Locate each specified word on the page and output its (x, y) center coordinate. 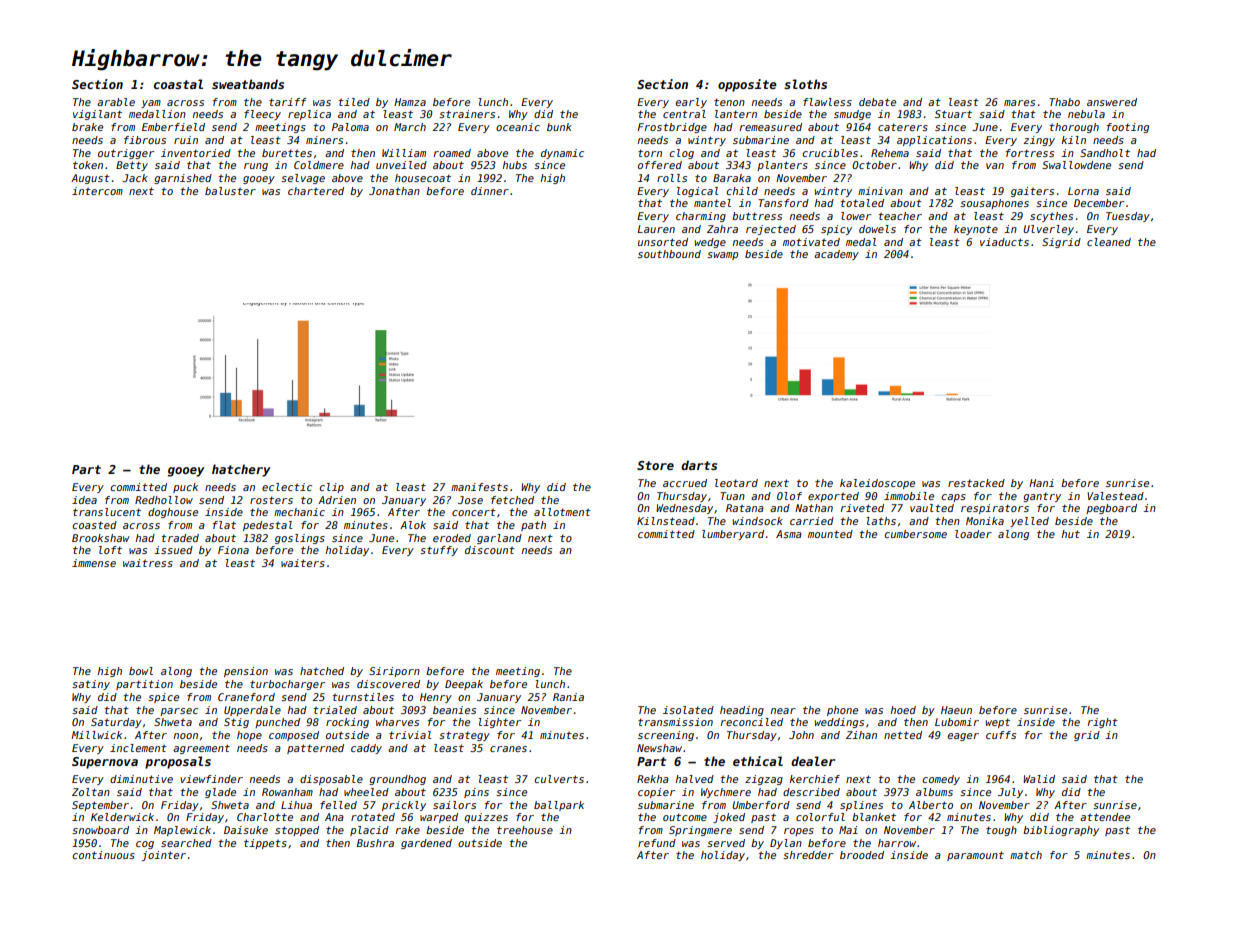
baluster (230, 191)
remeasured (771, 127)
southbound (669, 254)
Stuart (953, 114)
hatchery (241, 470)
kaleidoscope (877, 484)
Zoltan (91, 792)
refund (657, 843)
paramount (975, 856)
